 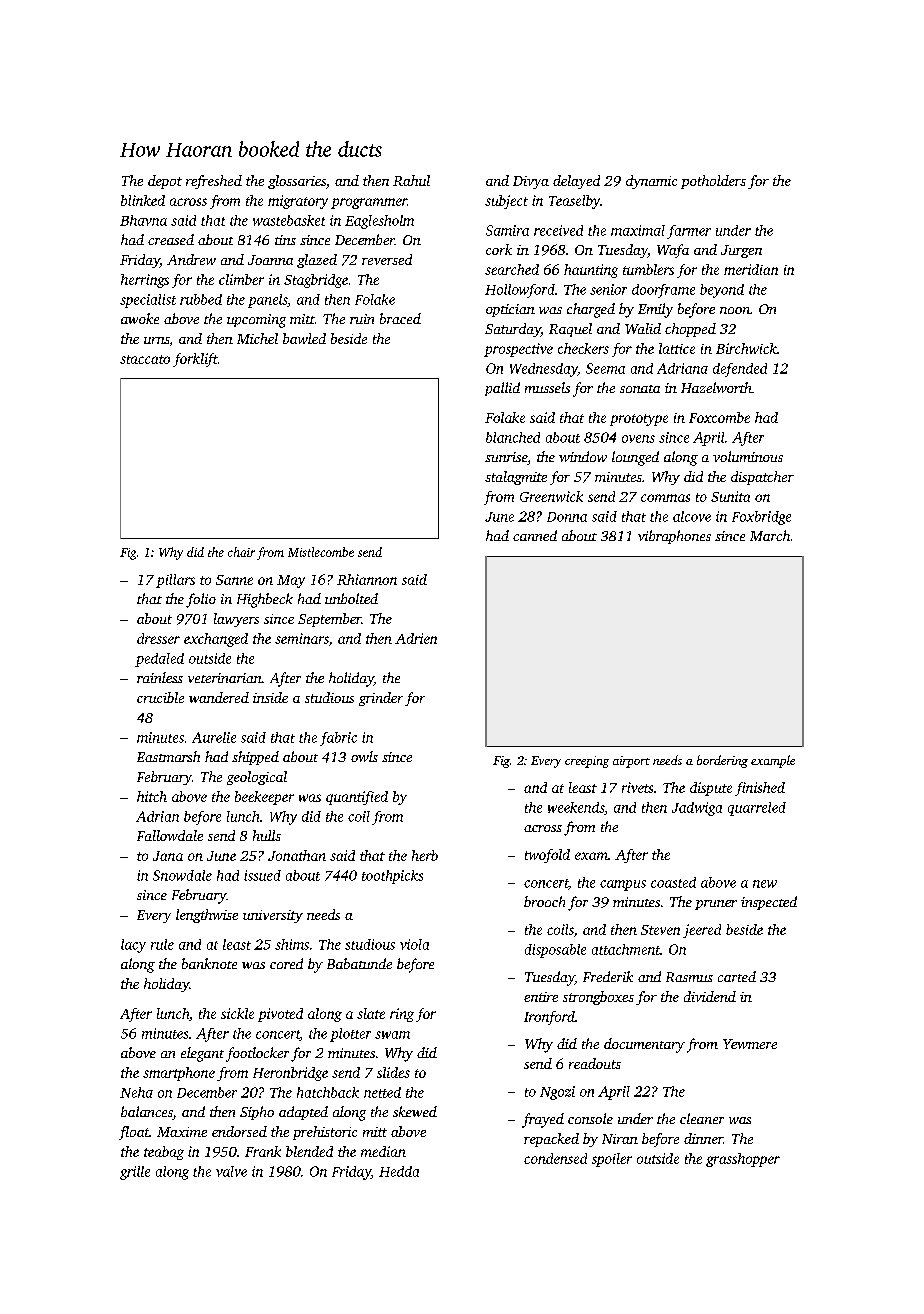 What do you see at coordinates (298, 202) in the screenshot?
I see `migratory` at bounding box center [298, 202].
